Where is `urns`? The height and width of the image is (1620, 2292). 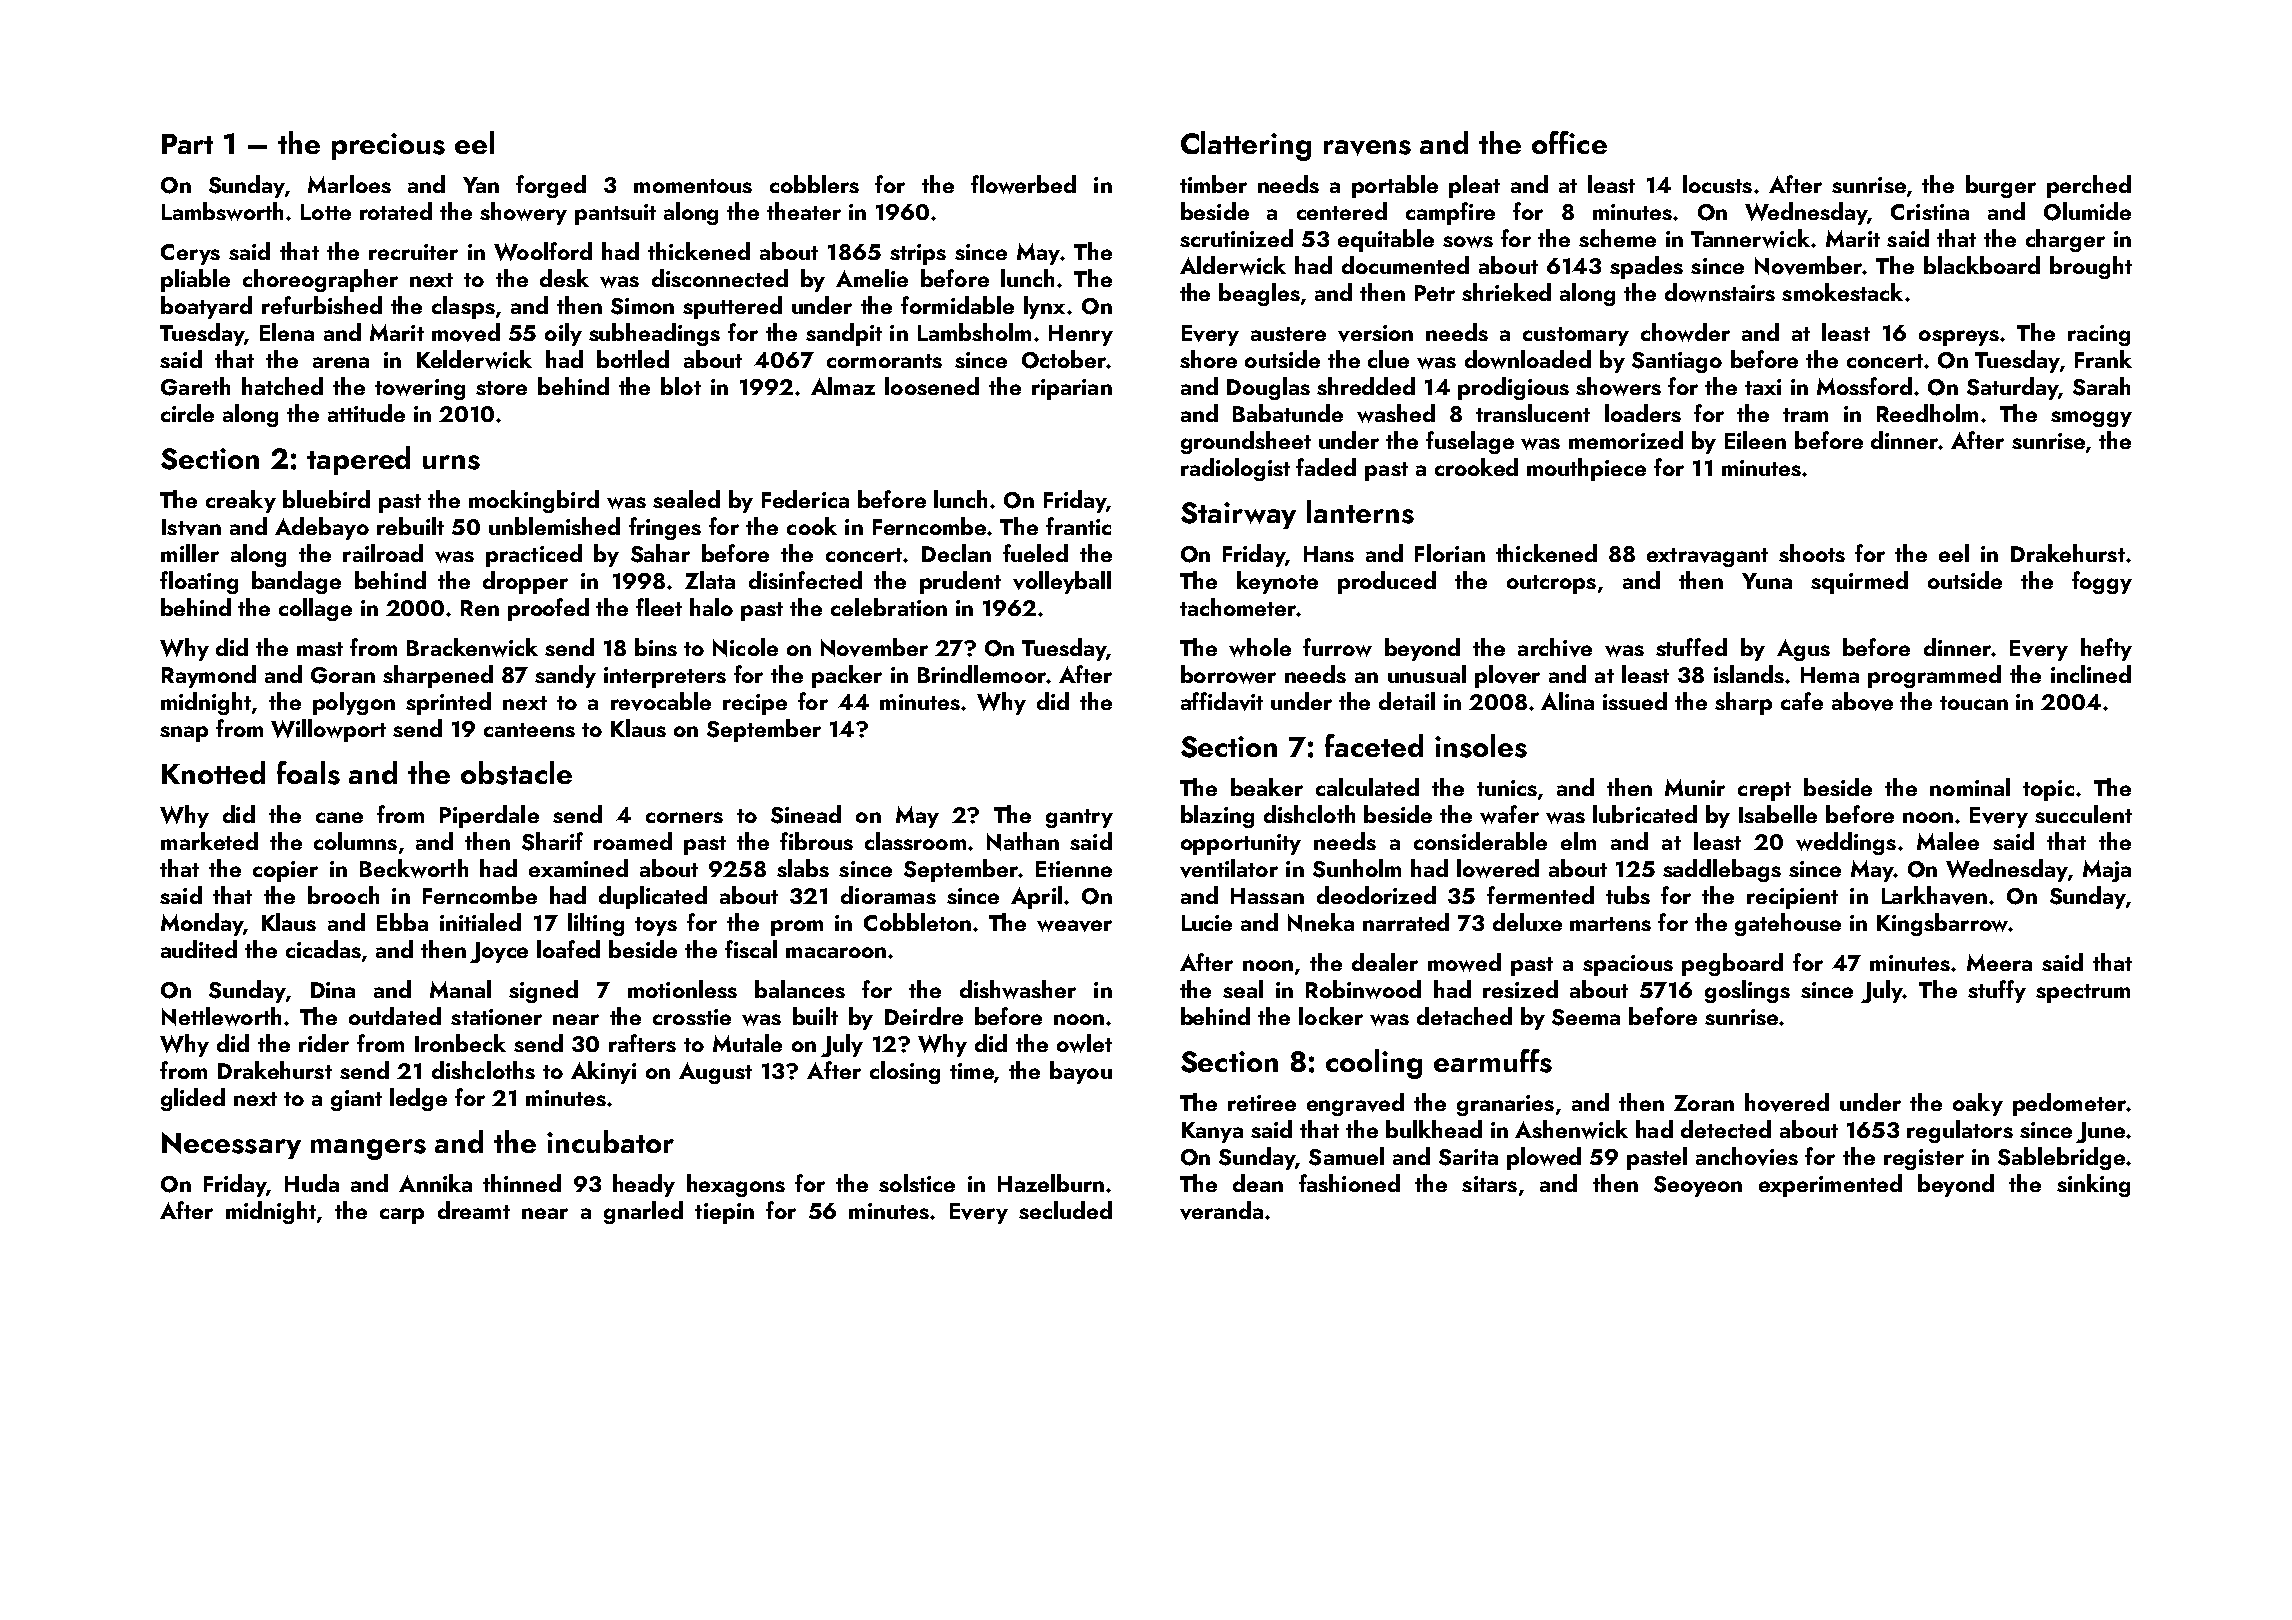 urns is located at coordinates (451, 462).
